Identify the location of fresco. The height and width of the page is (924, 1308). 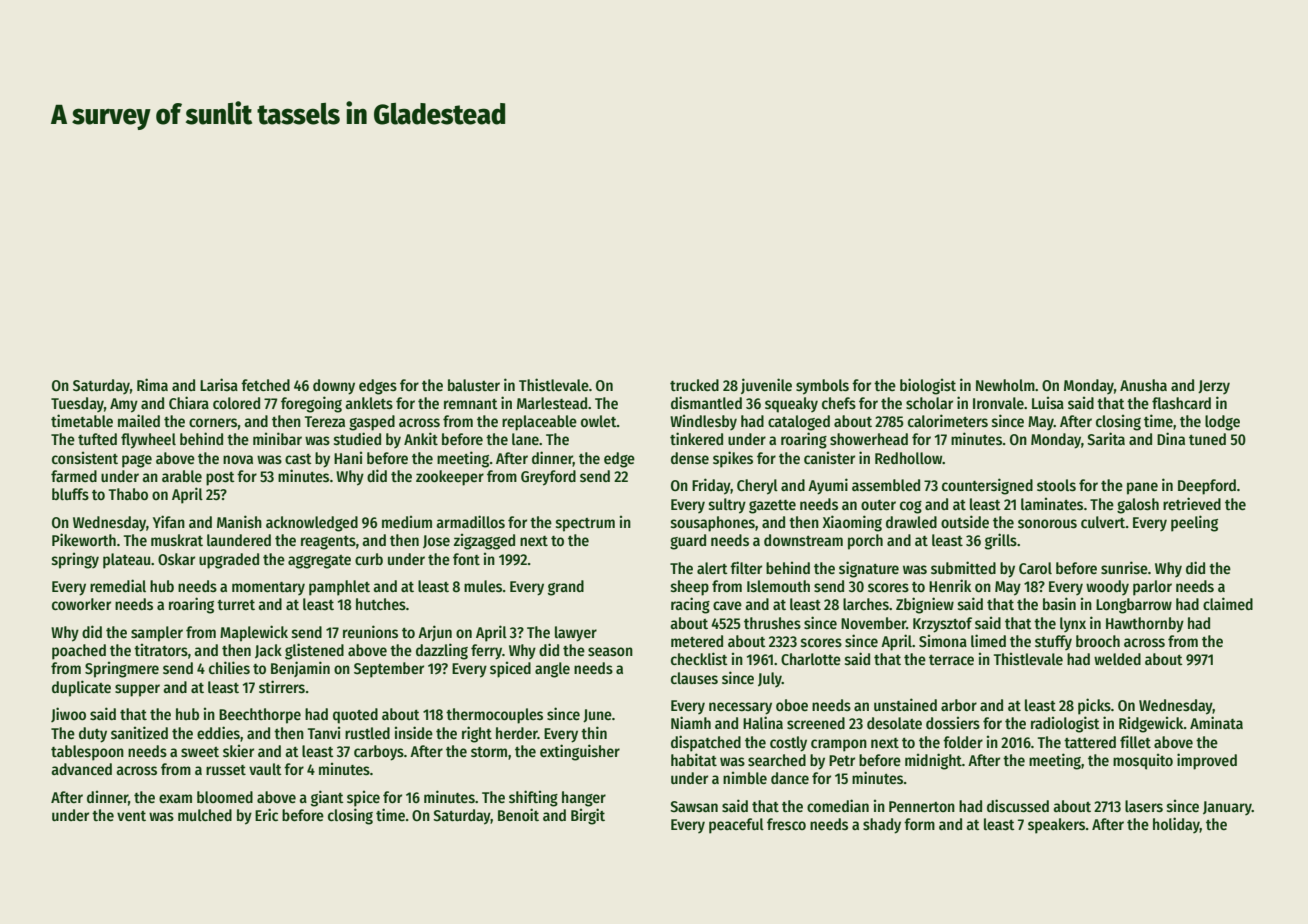
(786, 824).
